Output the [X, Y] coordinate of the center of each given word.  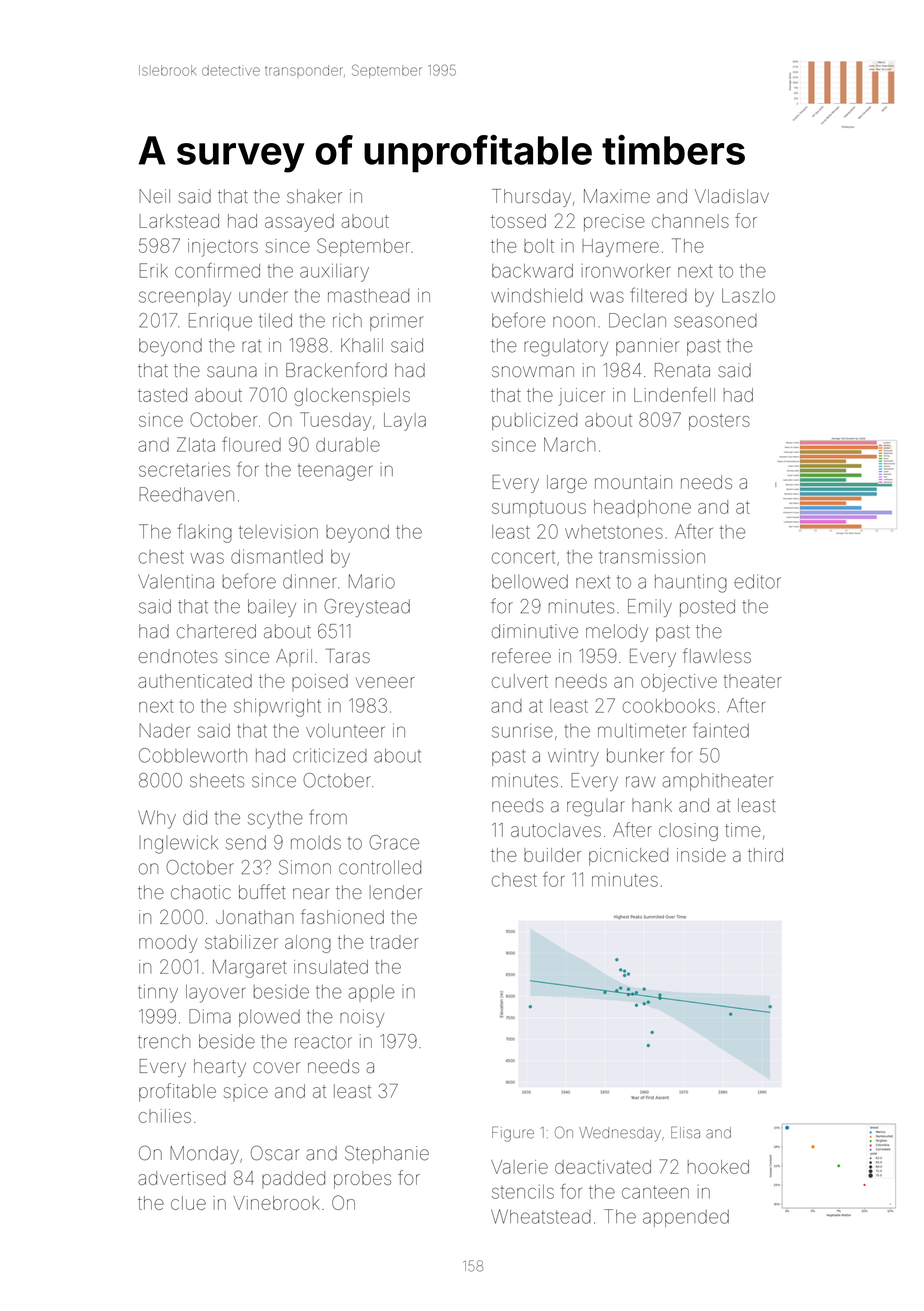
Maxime [617, 196]
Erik [153, 270]
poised [320, 682]
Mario [372, 581]
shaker [314, 196]
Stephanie [387, 1154]
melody [617, 633]
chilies [165, 1116]
